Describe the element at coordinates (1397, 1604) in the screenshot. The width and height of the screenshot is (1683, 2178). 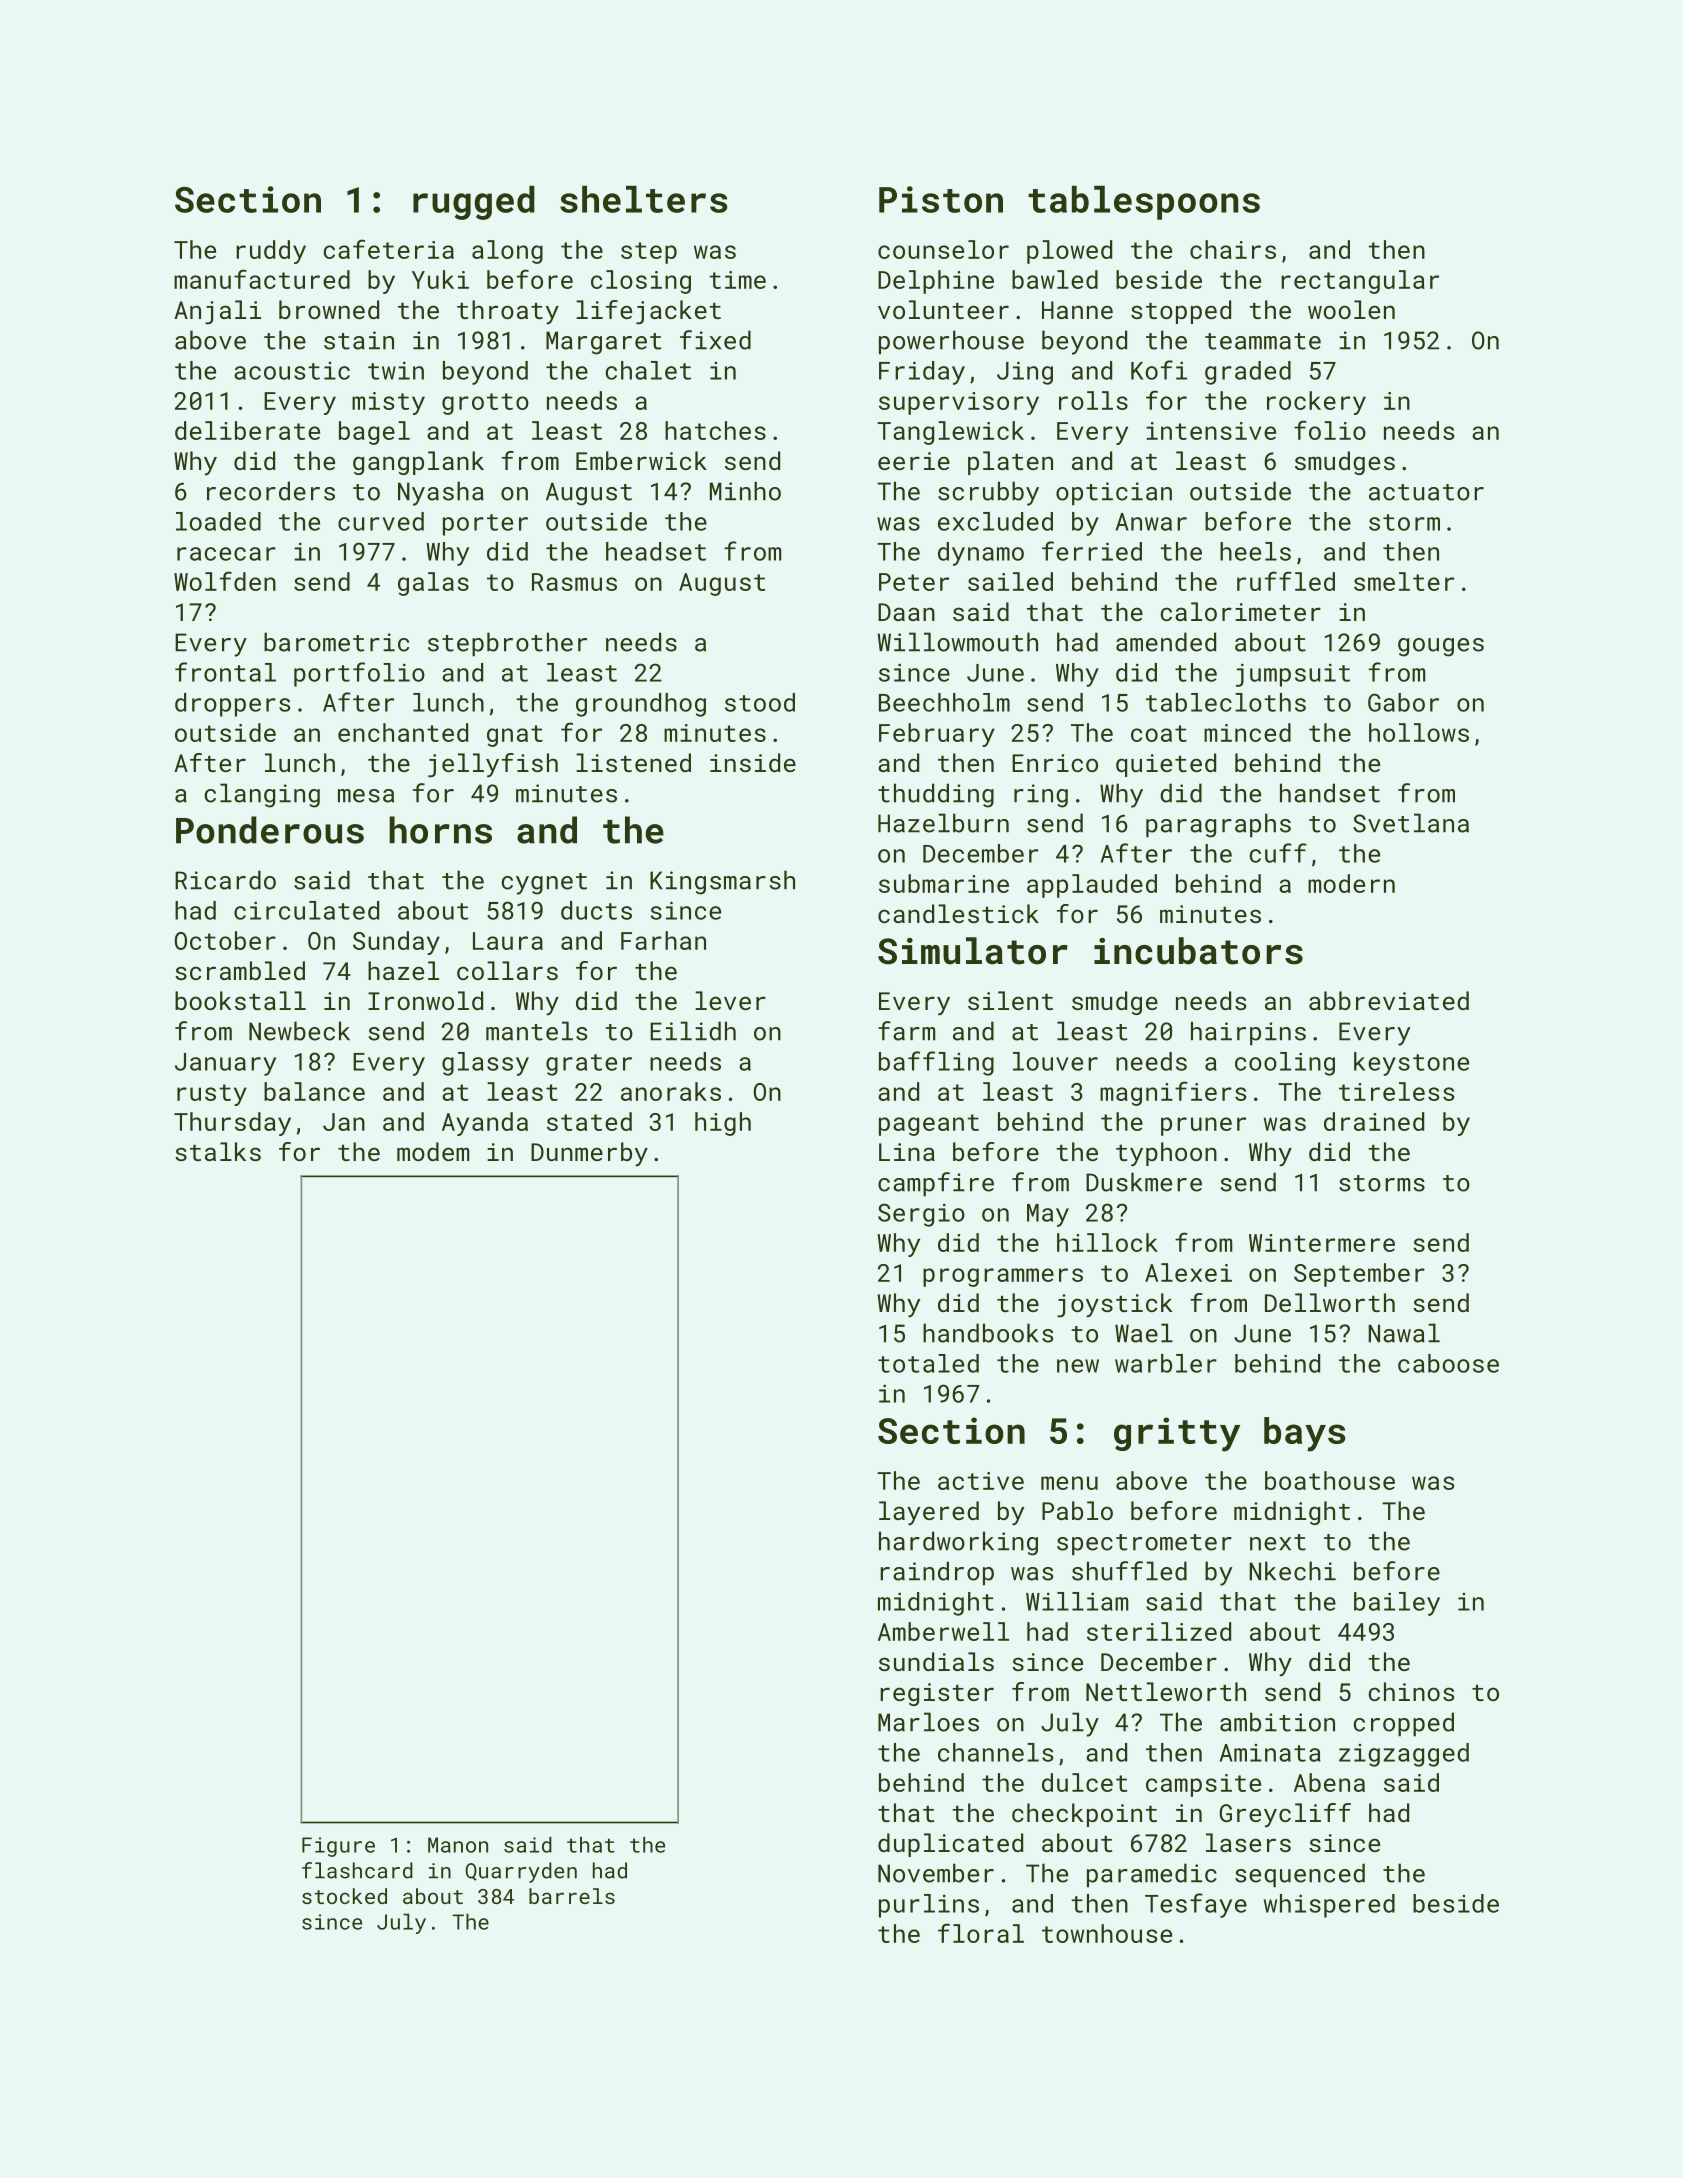
I see `bailey` at that location.
